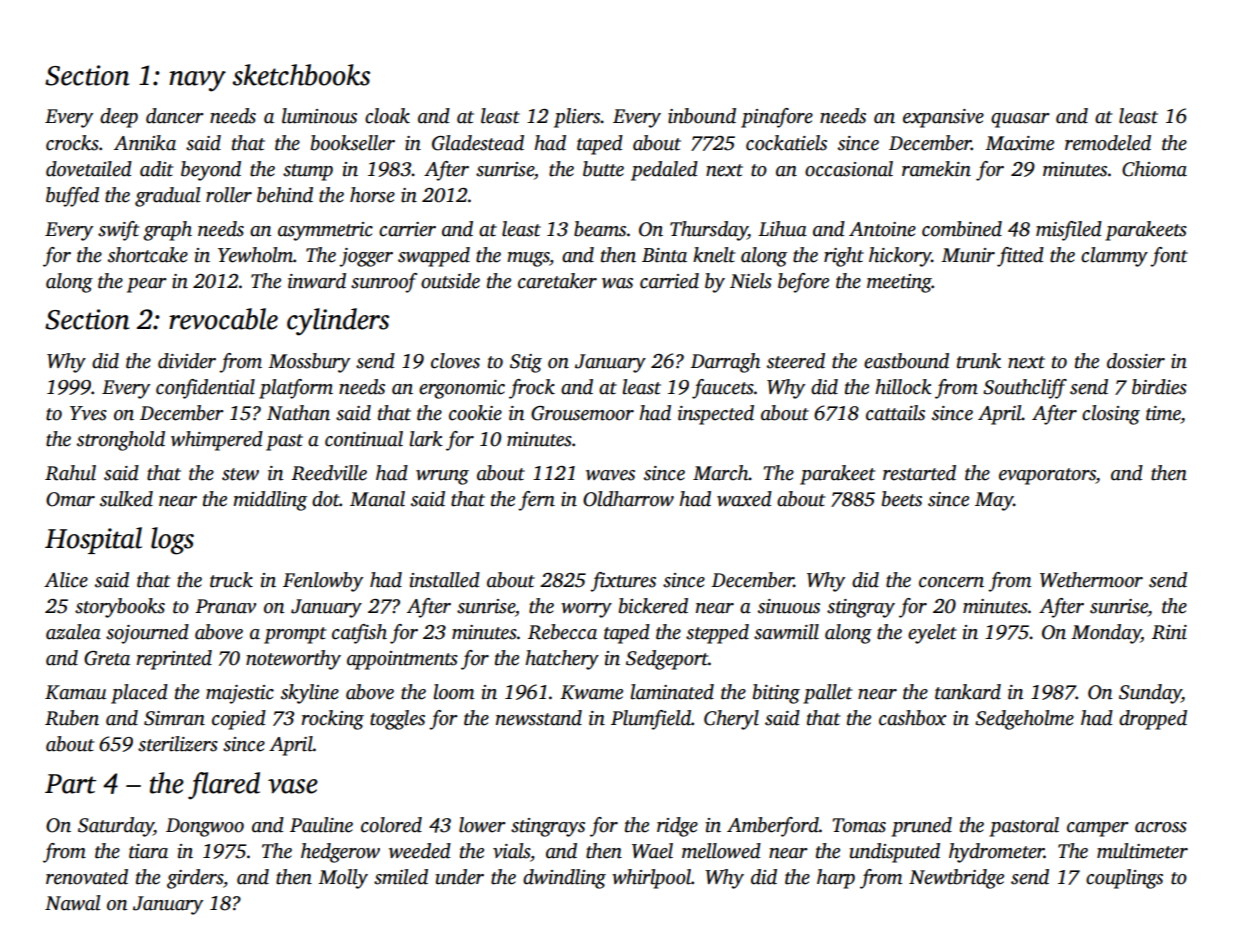 The width and height of the page is (1233, 952). I want to click on trunk, so click(979, 361).
